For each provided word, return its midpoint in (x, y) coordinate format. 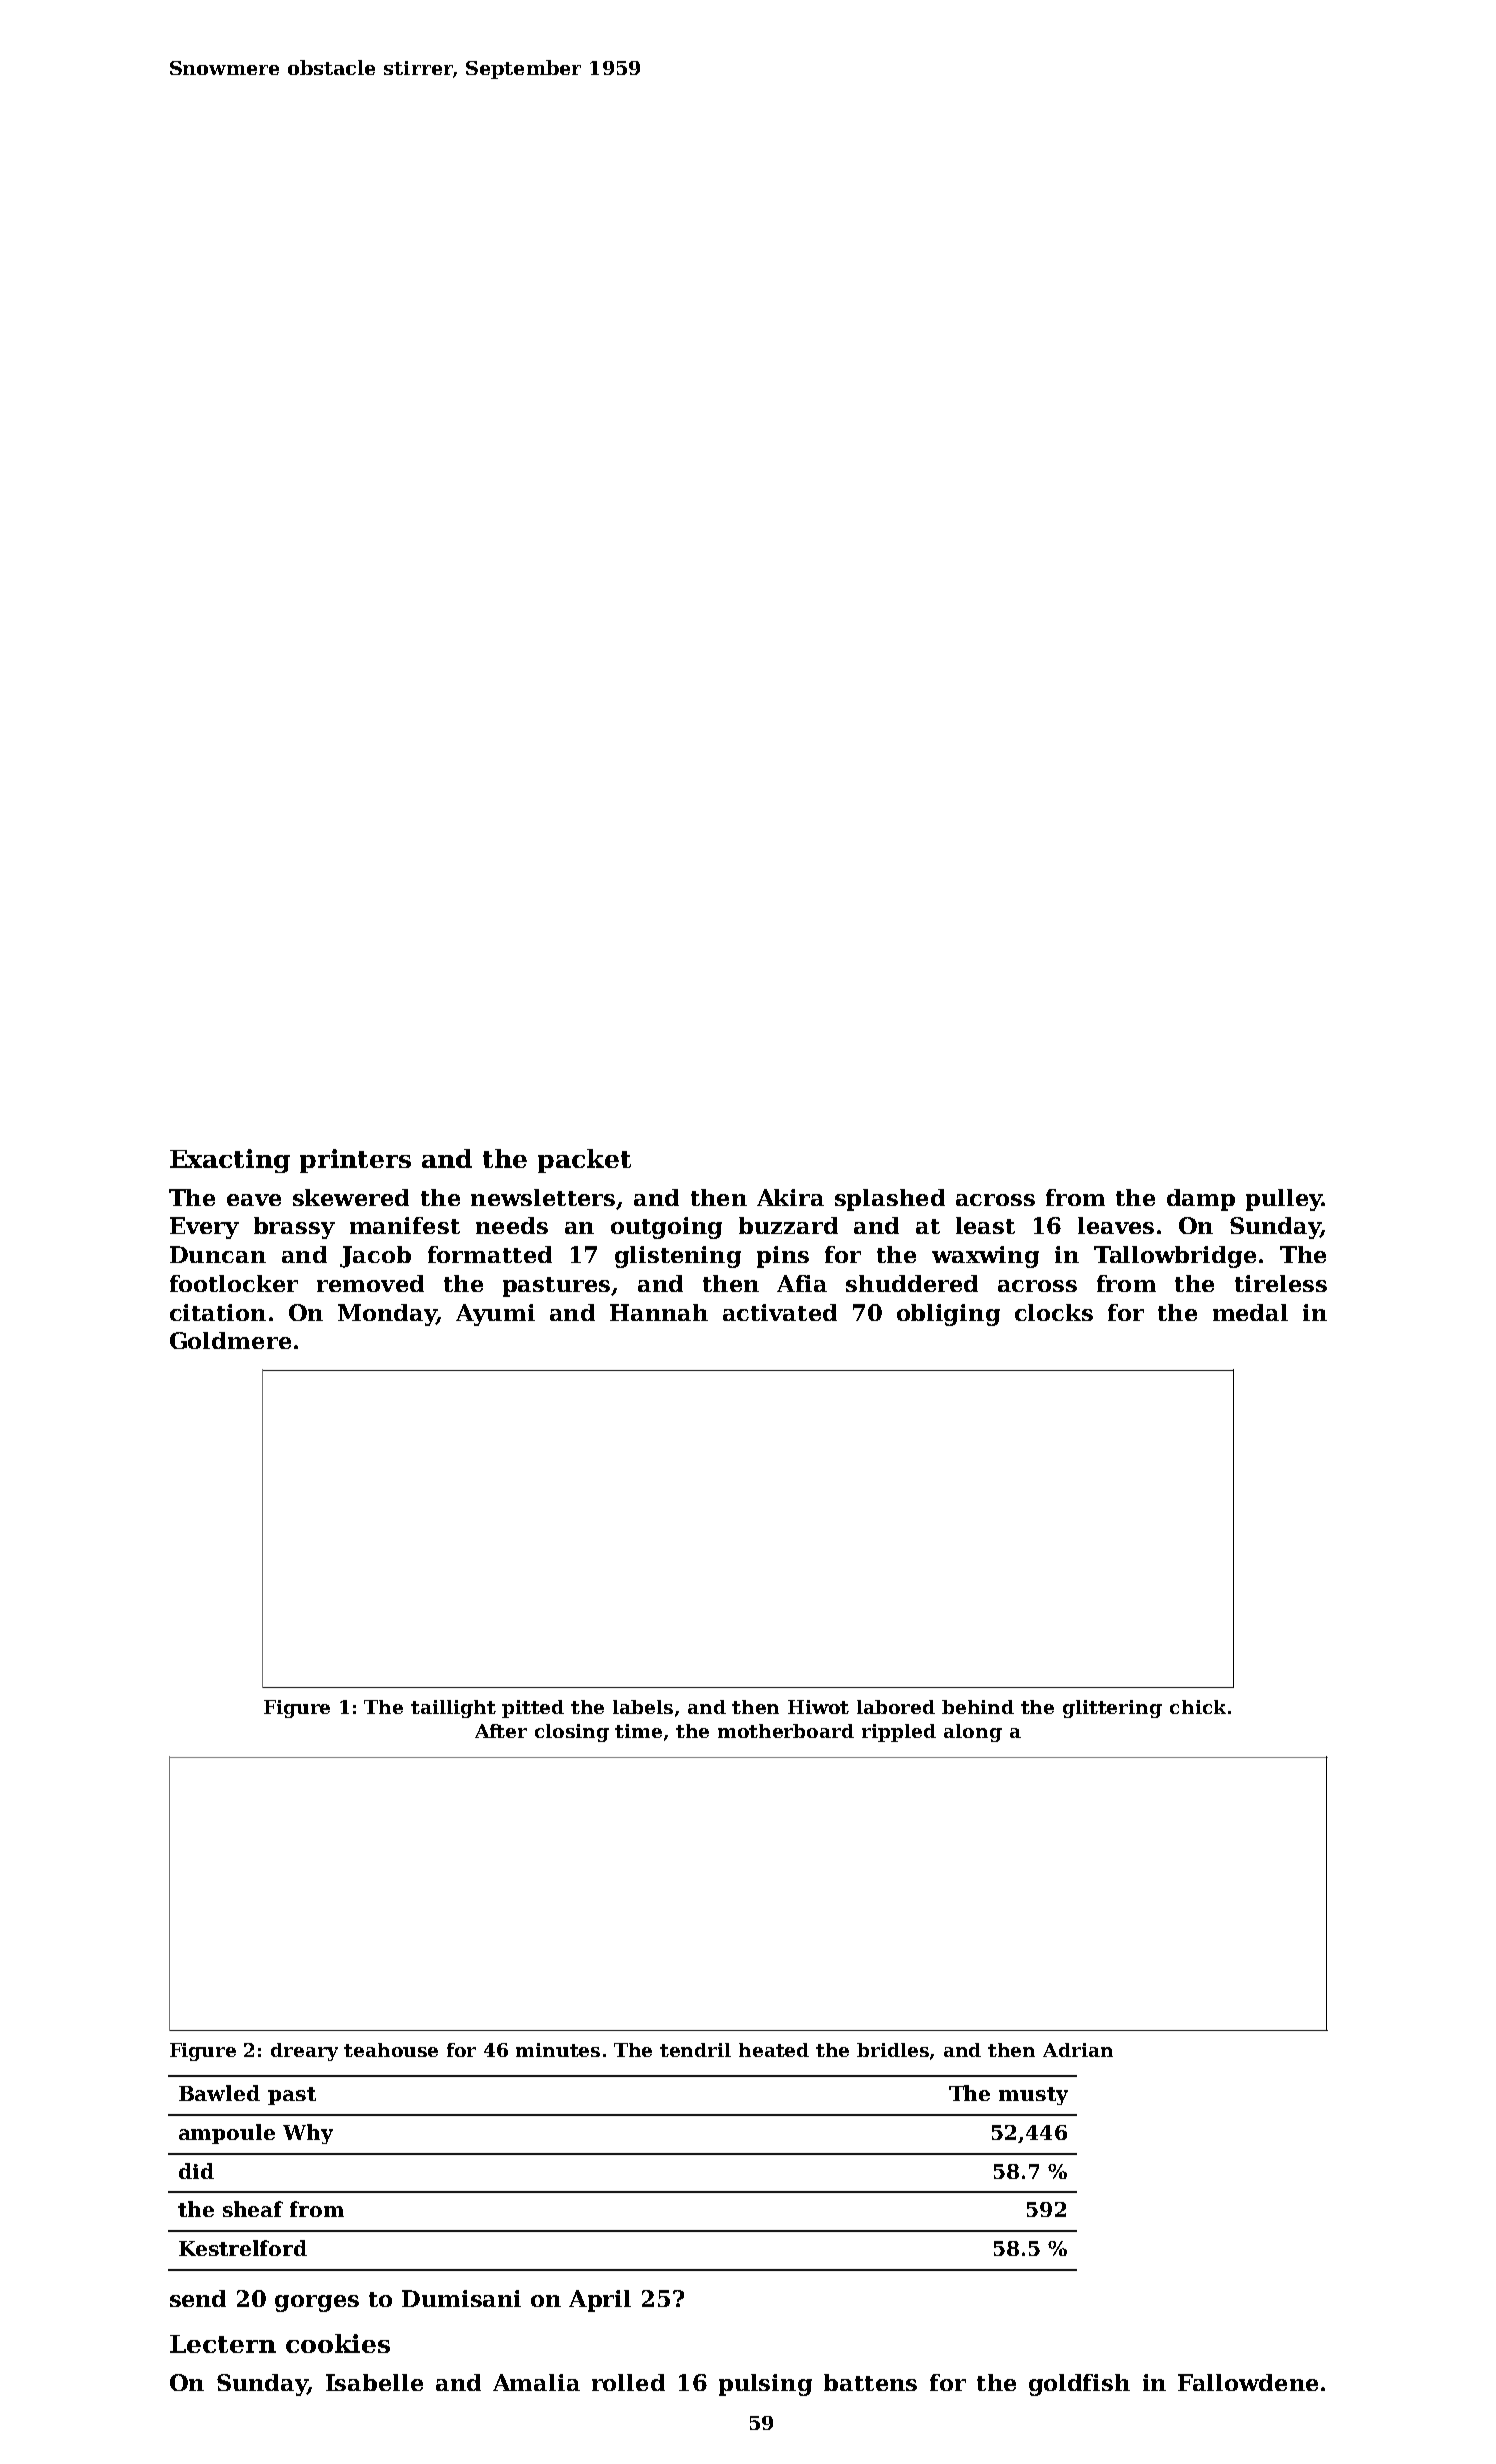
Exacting (230, 1161)
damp (1201, 1200)
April (600, 2301)
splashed (890, 1200)
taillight (453, 1709)
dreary (304, 2052)
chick (1198, 1707)
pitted (533, 1709)
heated (774, 2050)
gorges (317, 2303)
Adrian (1078, 2050)
